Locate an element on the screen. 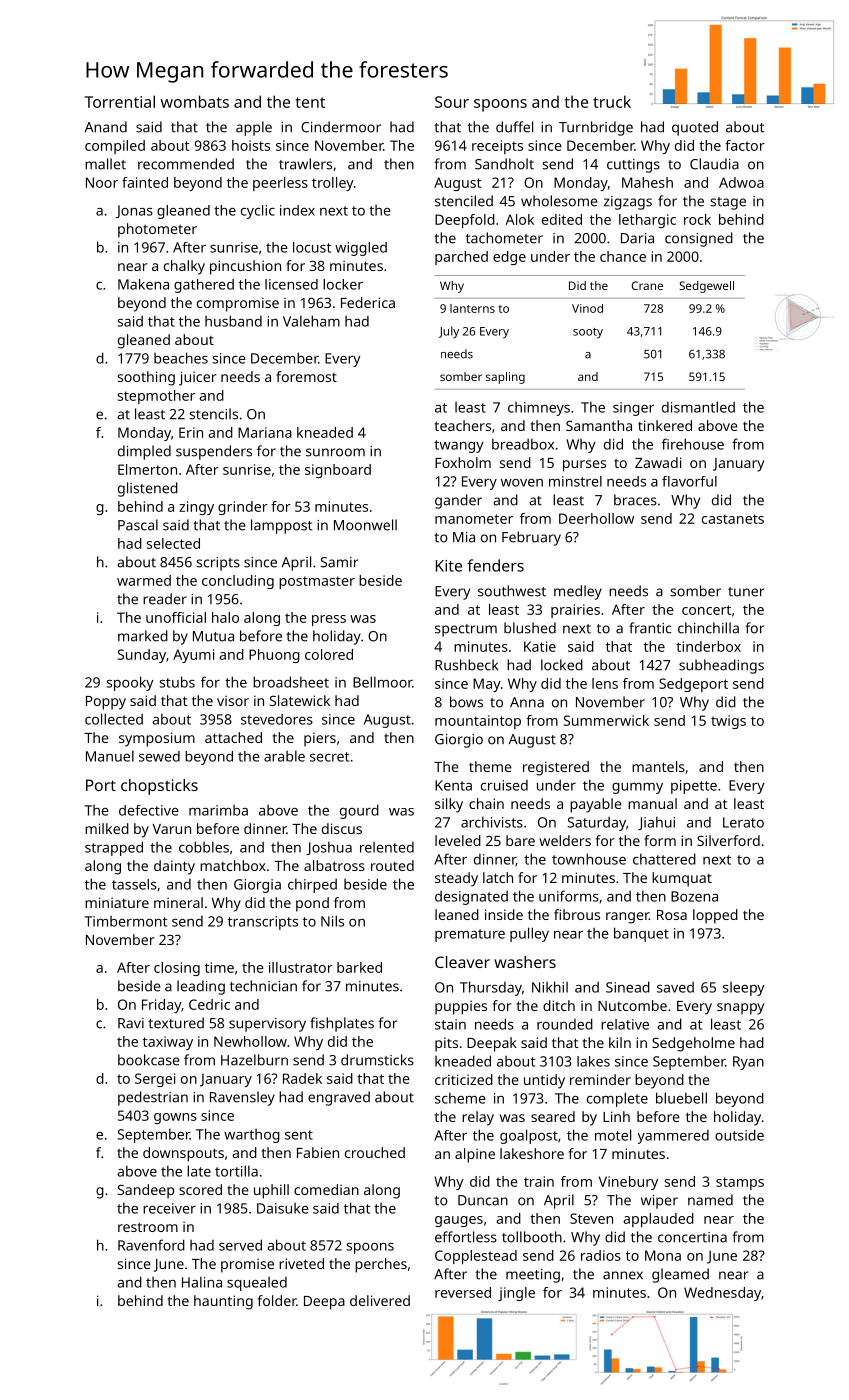 This screenshot has width=849, height=1400. reversed is located at coordinates (463, 1292).
